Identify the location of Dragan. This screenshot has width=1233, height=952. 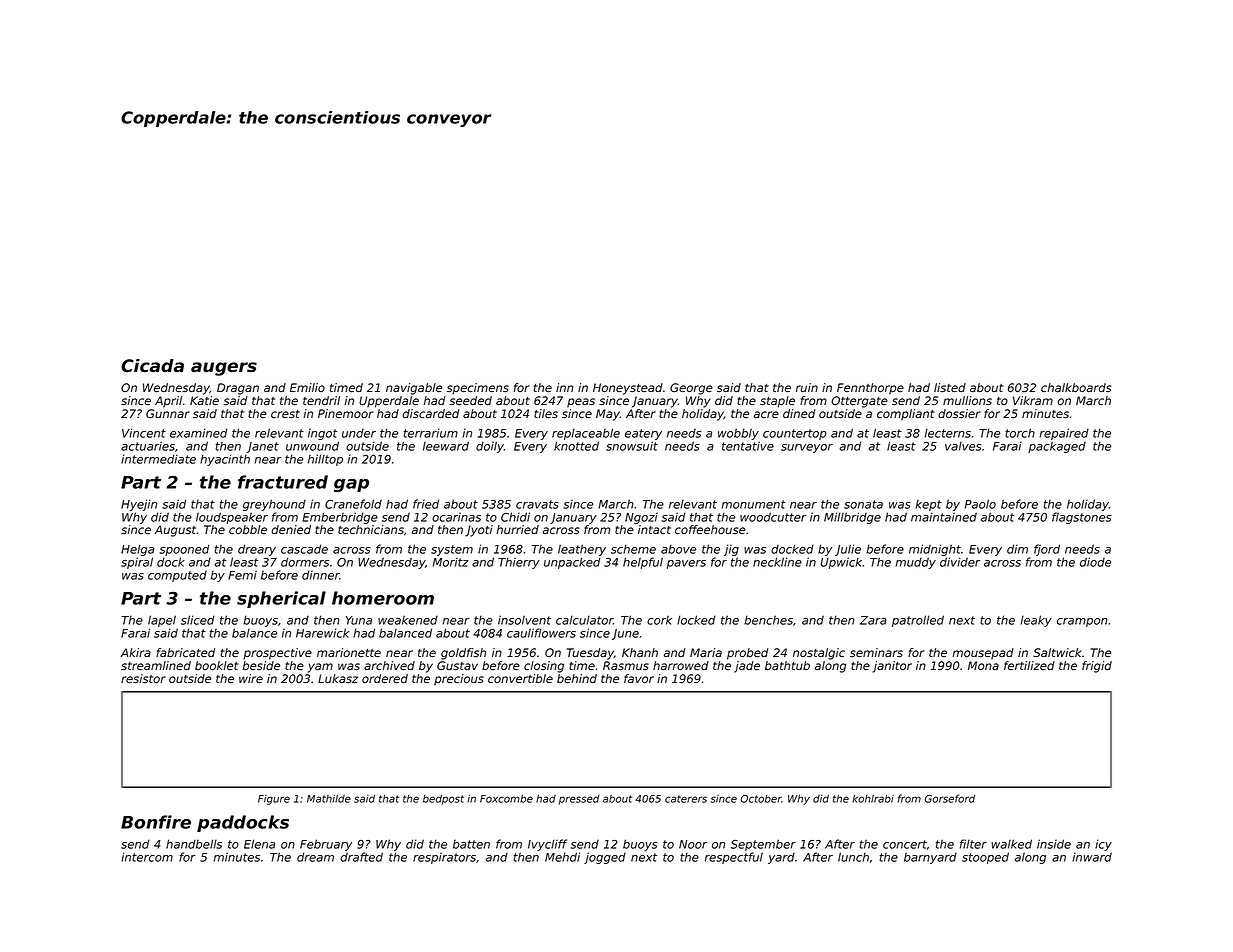
(238, 389).
